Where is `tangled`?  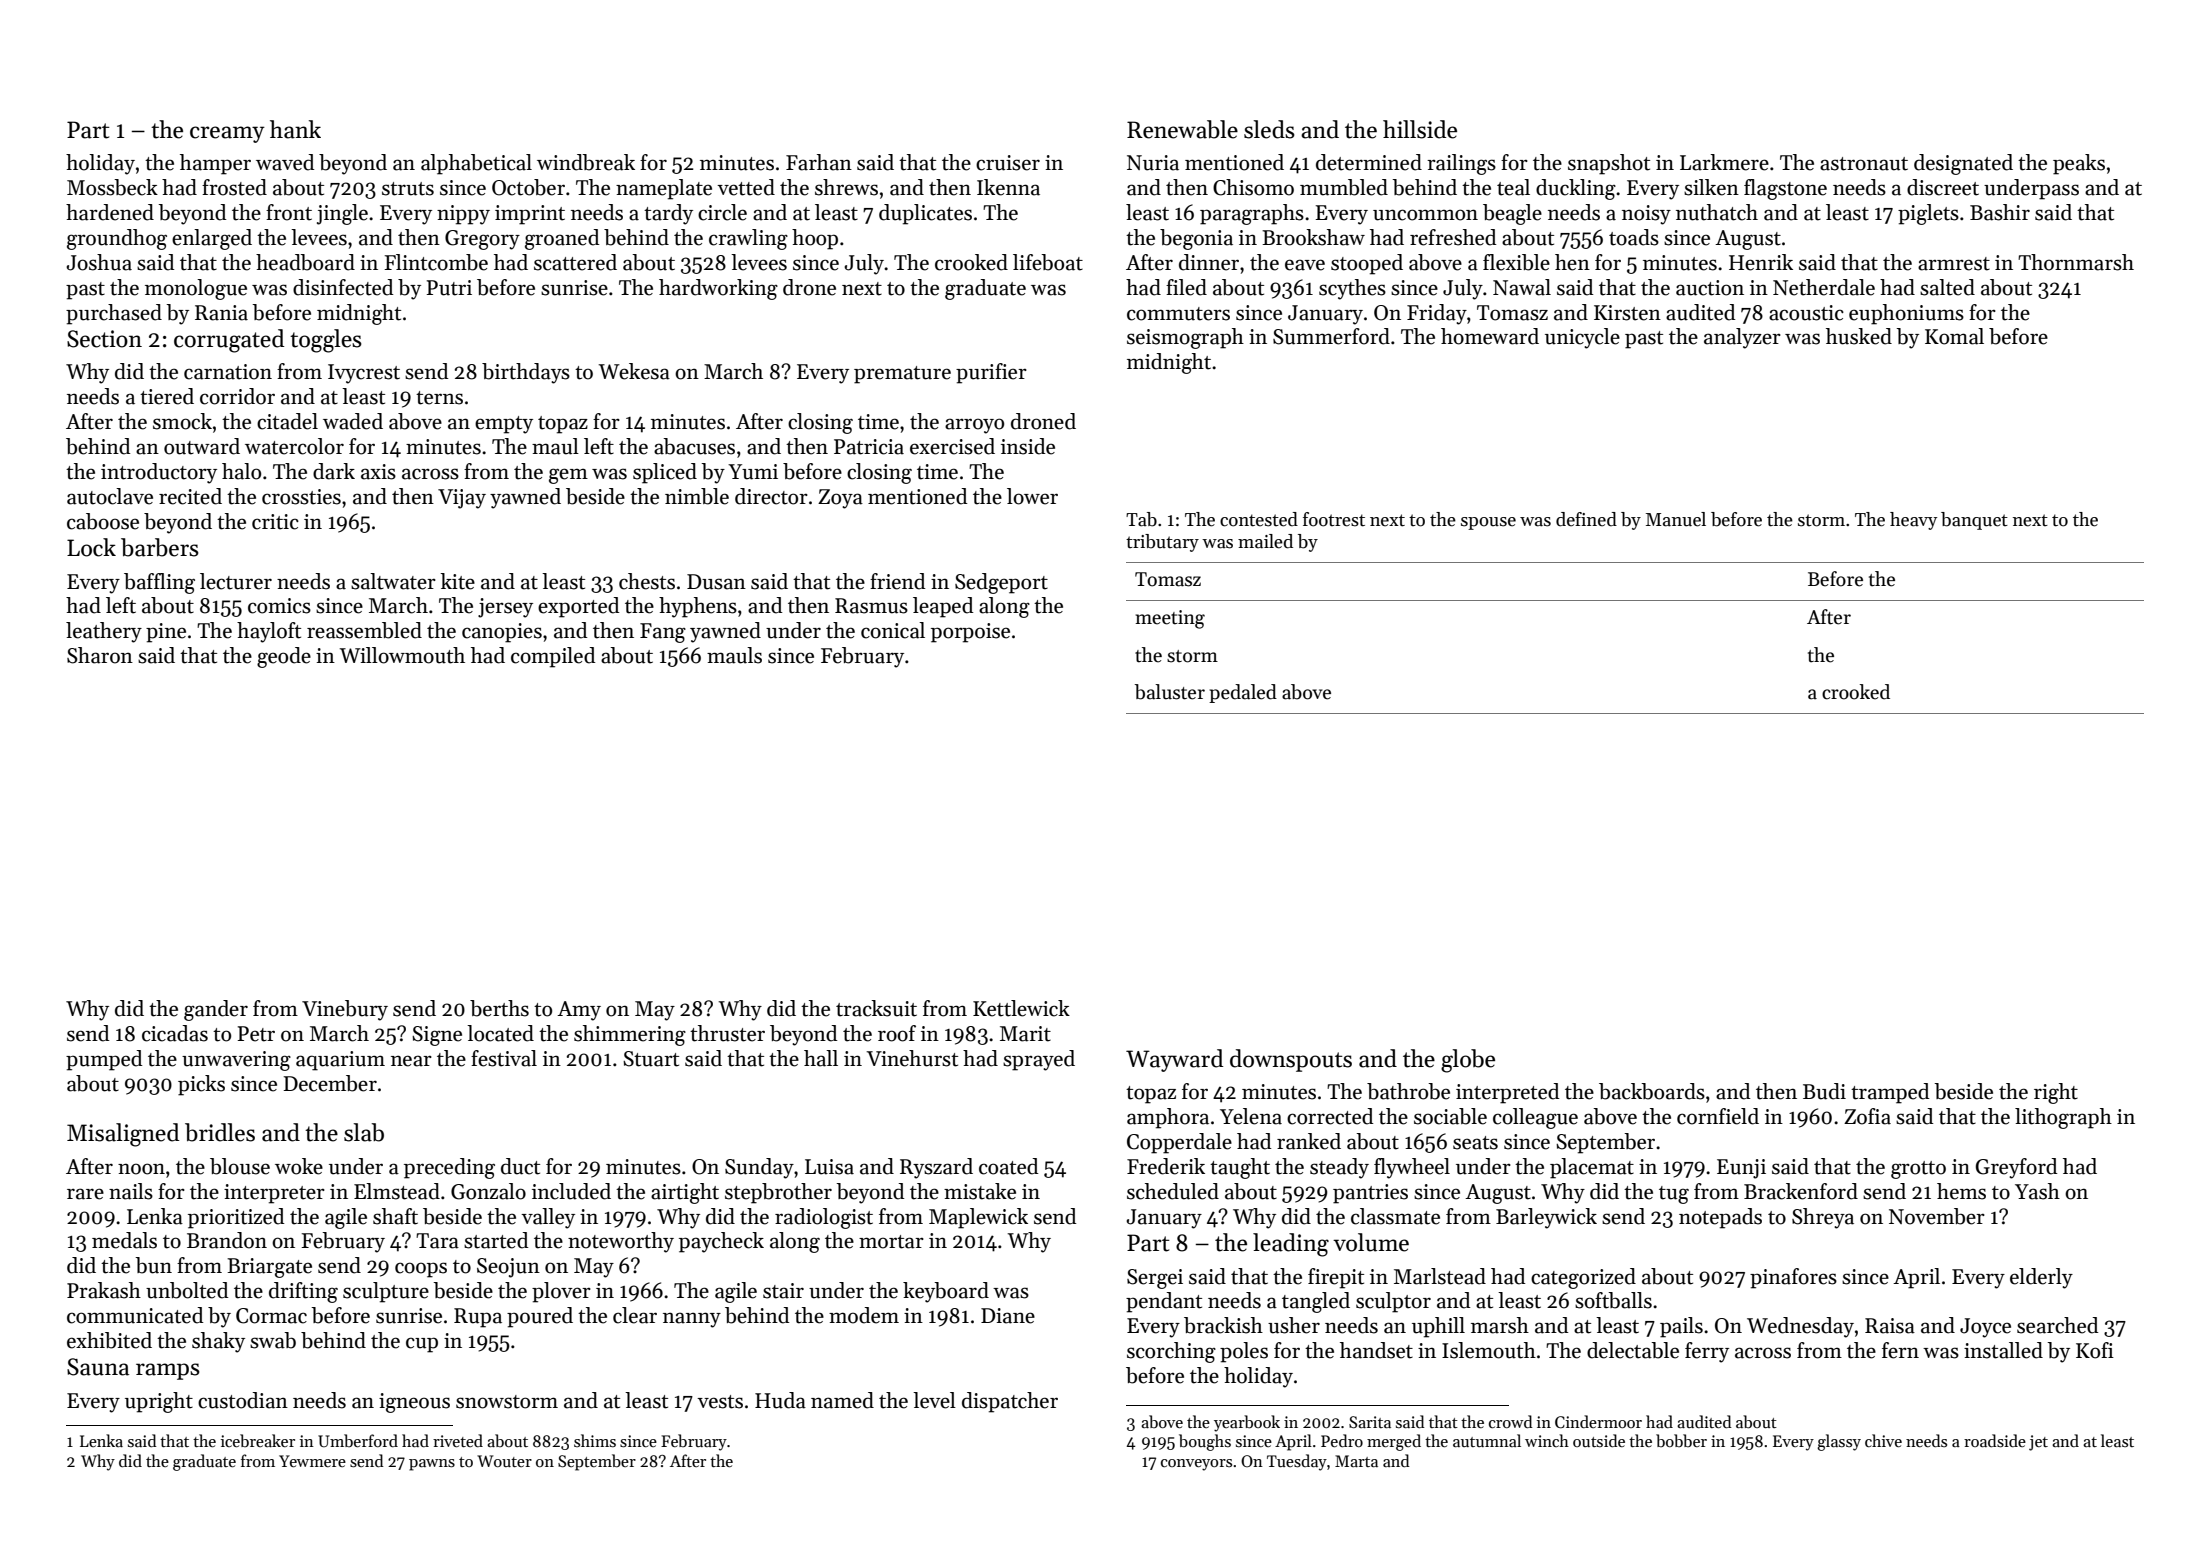 tangled is located at coordinates (1316, 1302).
